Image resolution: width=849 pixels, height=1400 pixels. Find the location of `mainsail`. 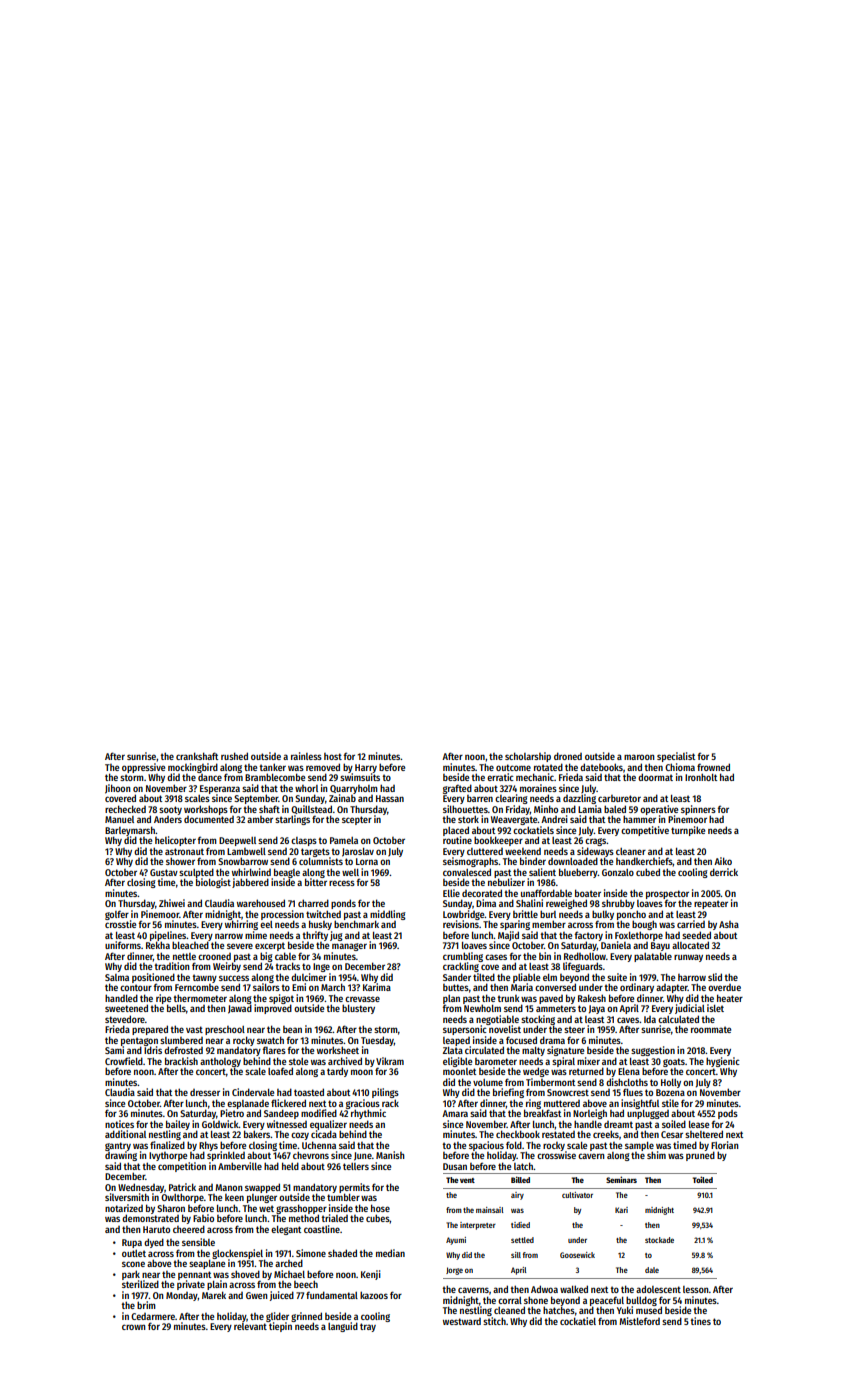

mainsail is located at coordinates (490, 1210).
